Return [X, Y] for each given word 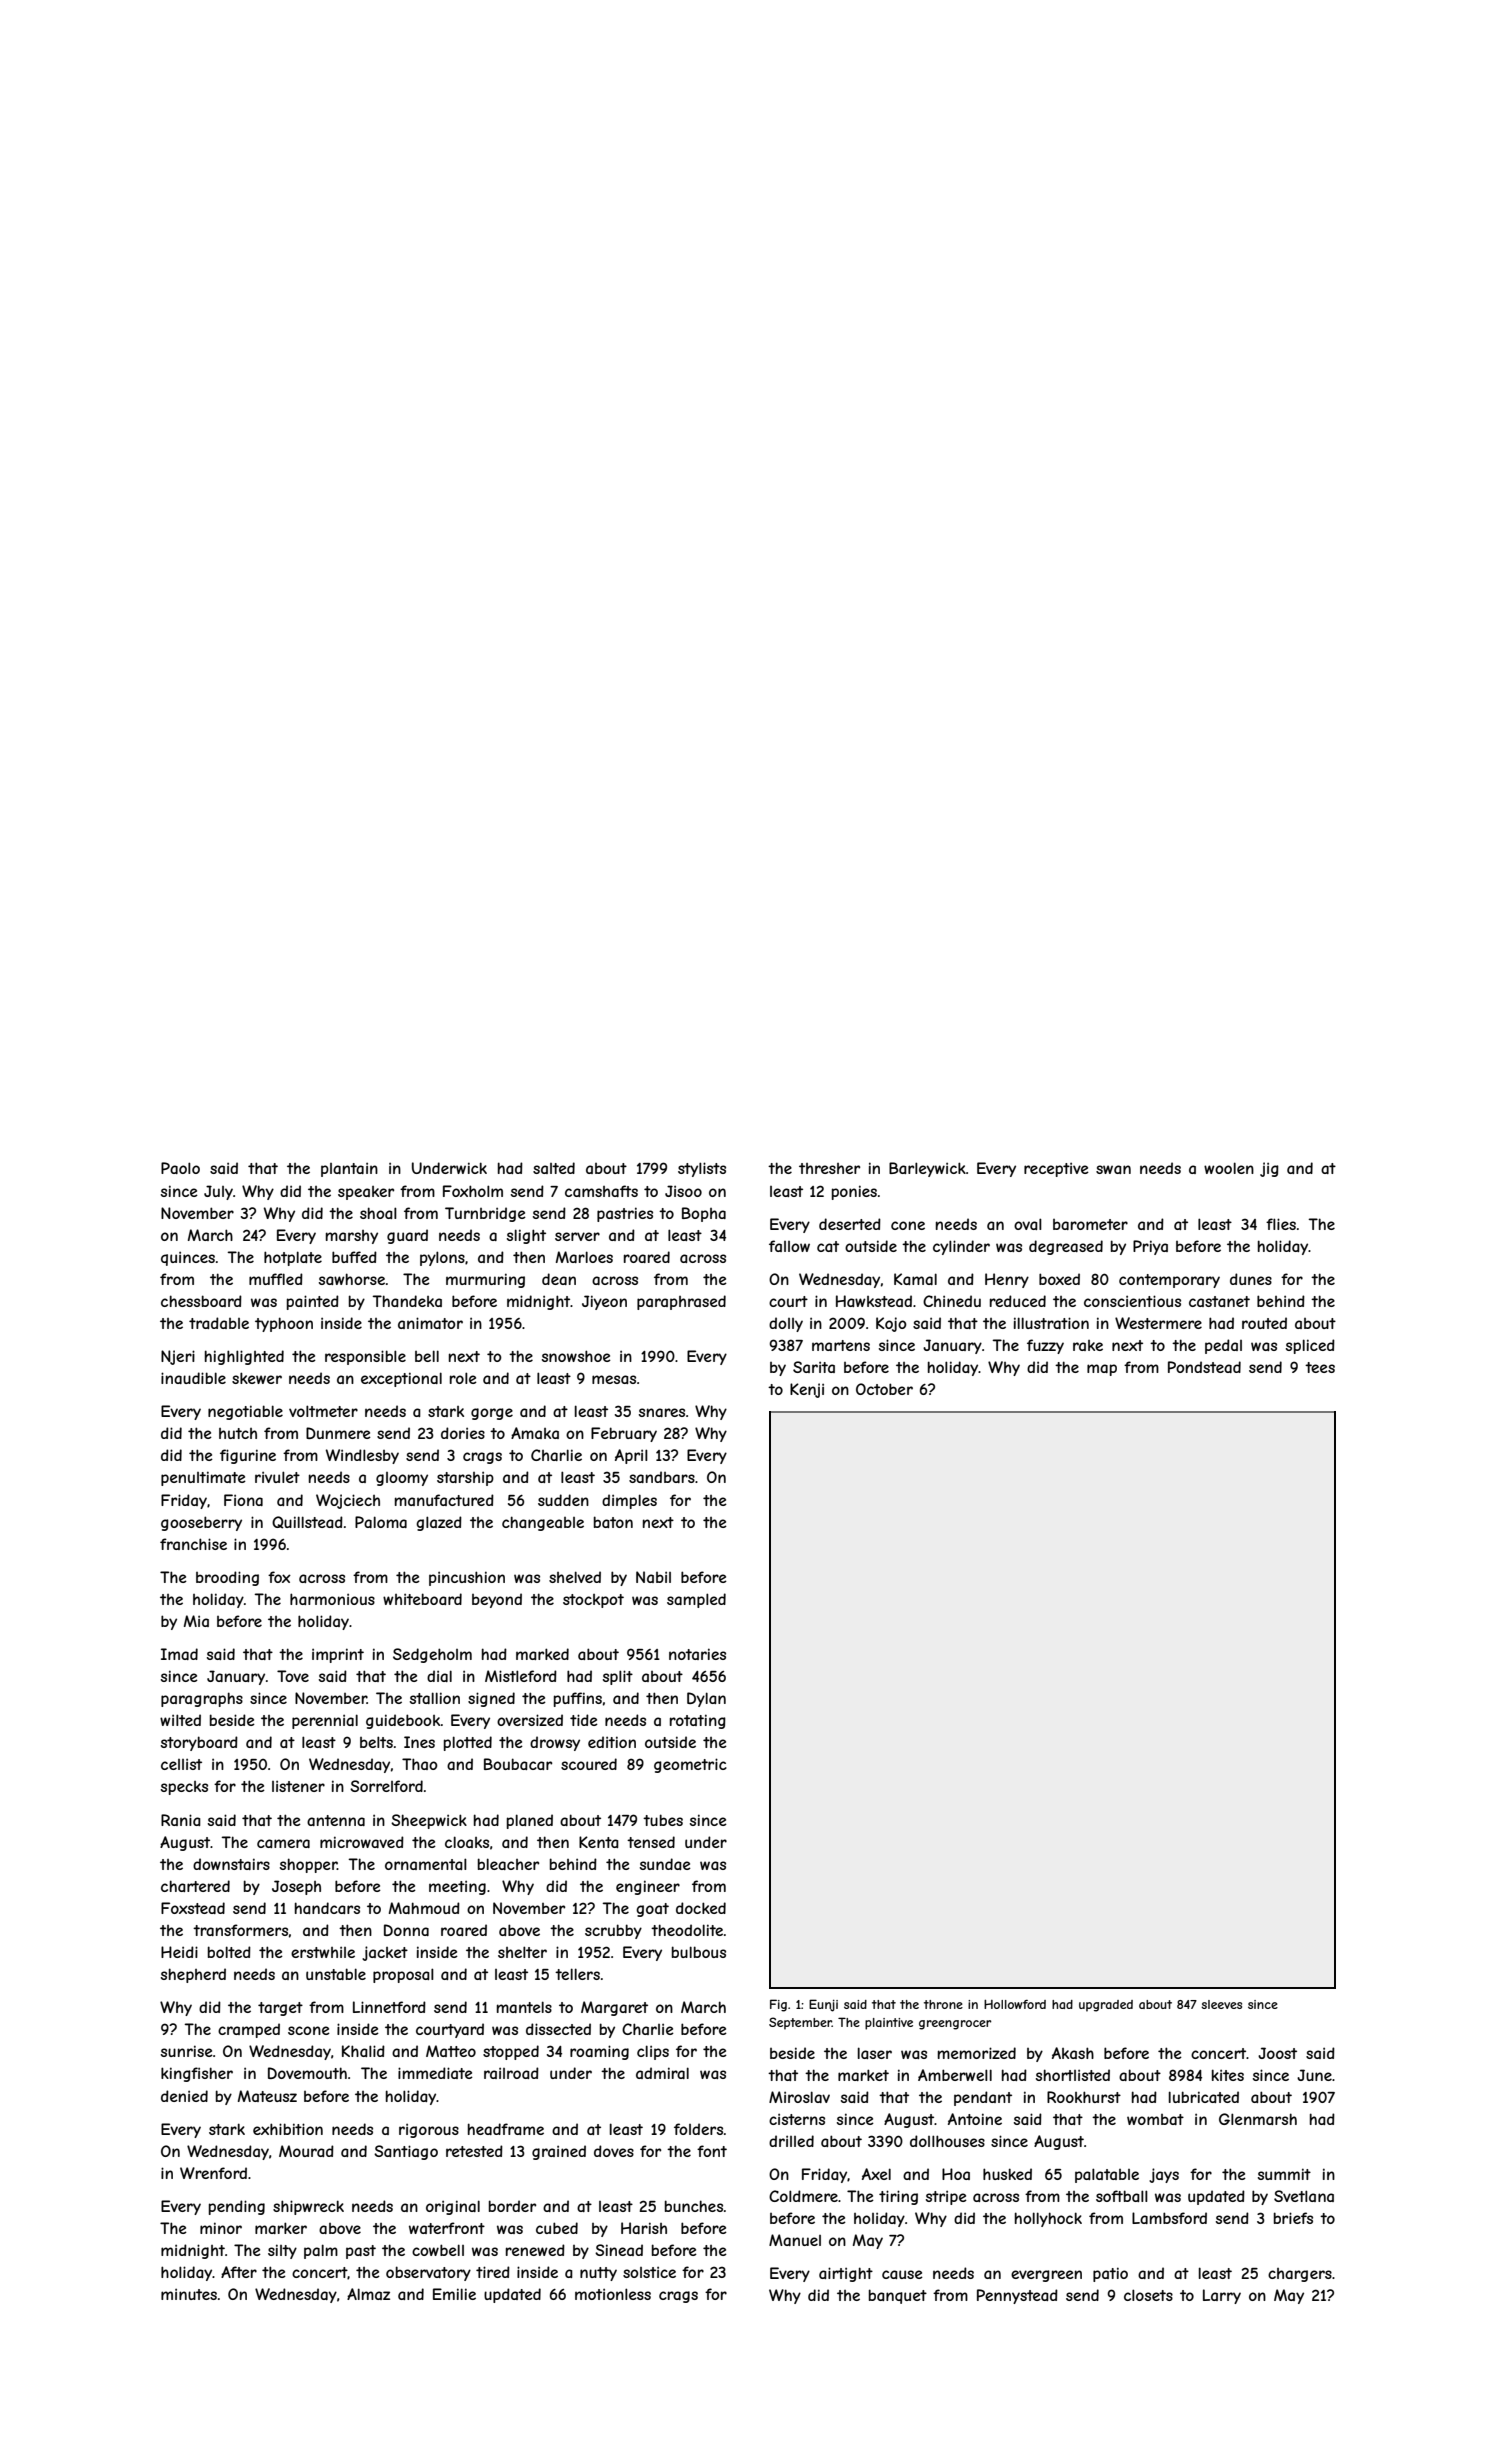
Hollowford [1015, 2004]
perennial [325, 1721]
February [624, 1434]
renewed [535, 2250]
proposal [403, 1975]
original [453, 2207]
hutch [238, 1433]
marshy [352, 1237]
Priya [1150, 1247]
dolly [786, 1324]
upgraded [1106, 2006]
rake [1088, 1345]
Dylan [706, 1699]
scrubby [613, 1931]
